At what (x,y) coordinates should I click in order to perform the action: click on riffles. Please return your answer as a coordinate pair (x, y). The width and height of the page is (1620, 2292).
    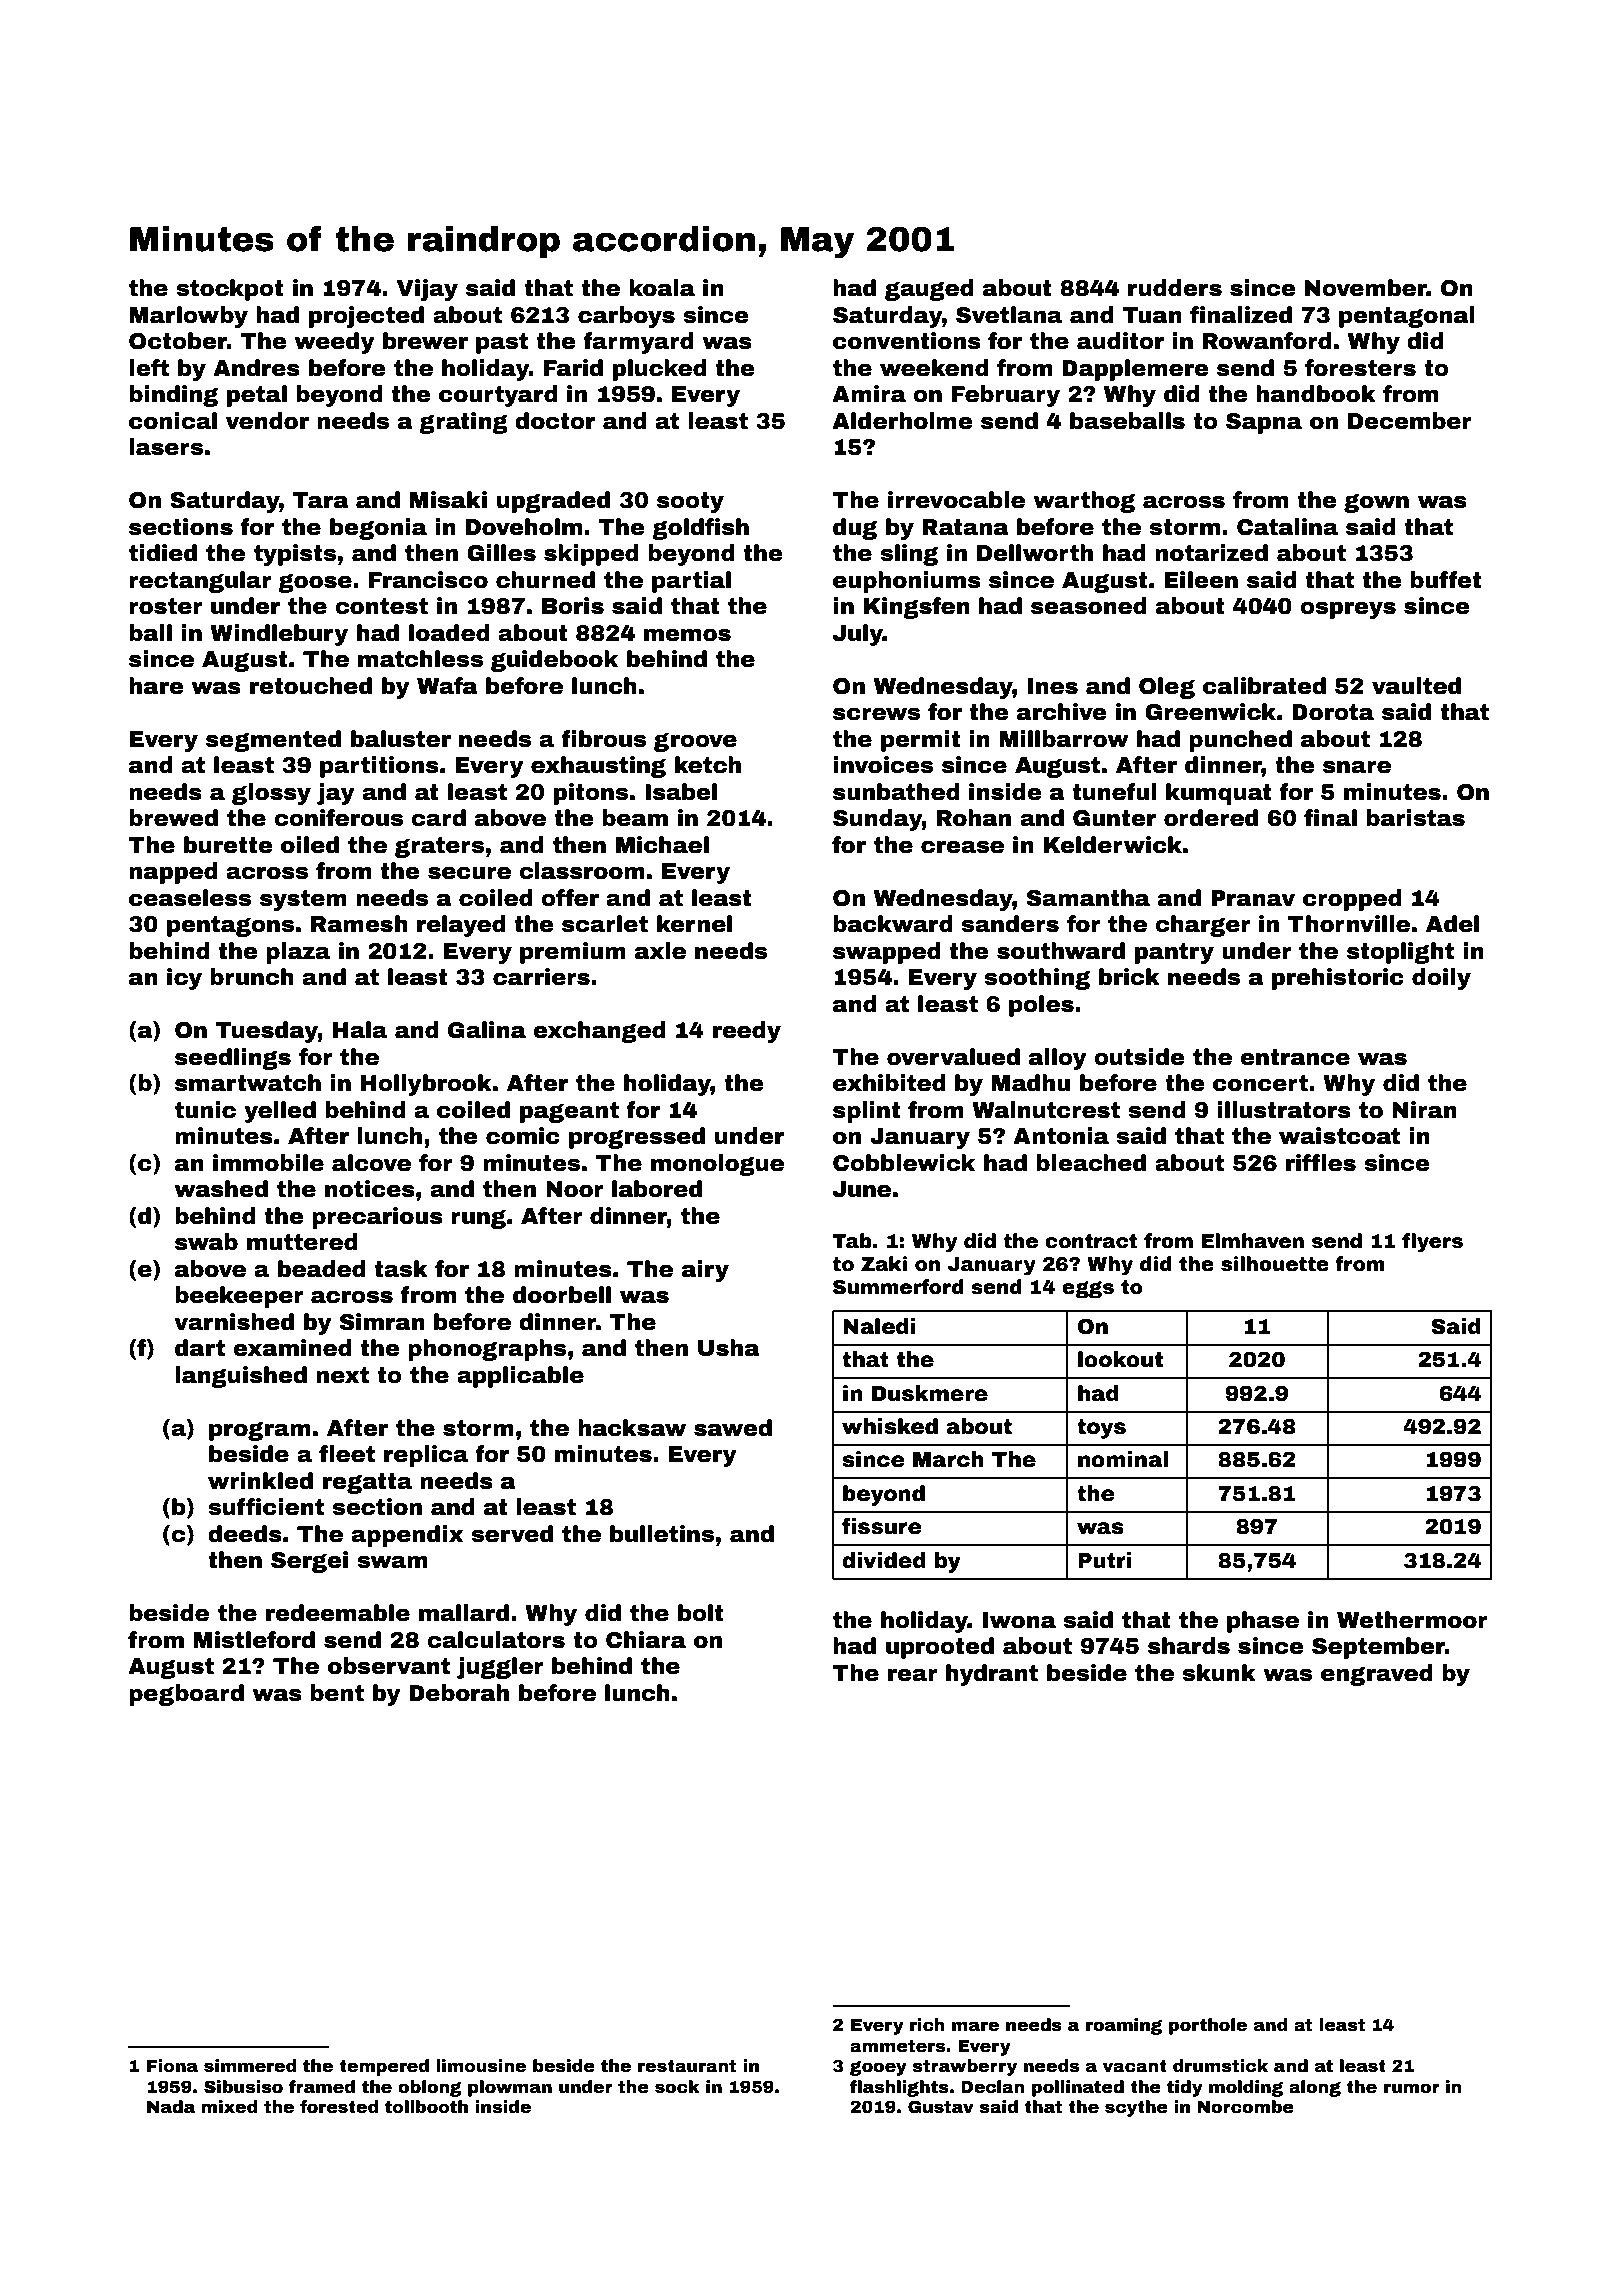
    Looking at the image, I should click on (1321, 1163).
